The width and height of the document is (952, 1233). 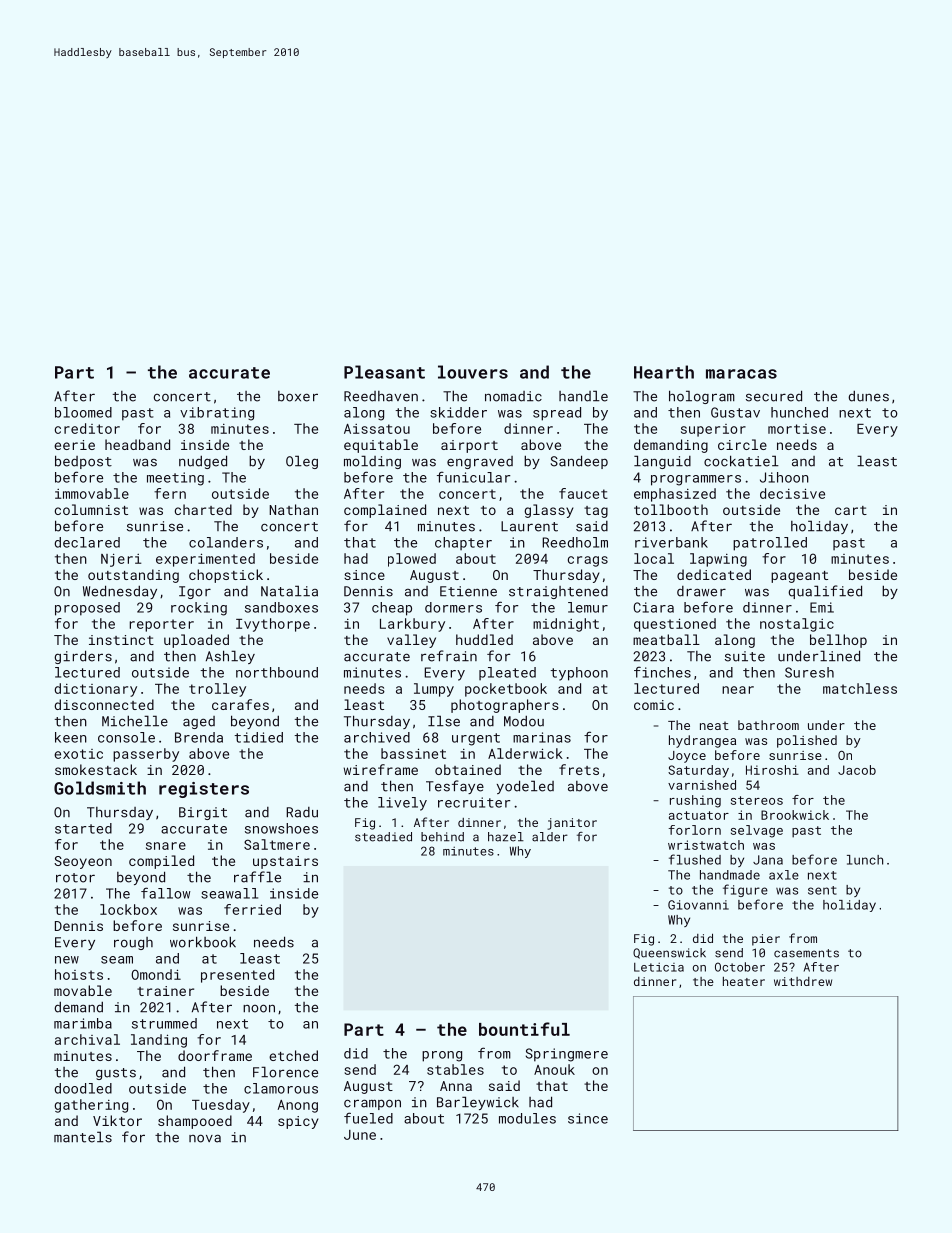 I want to click on maracas, so click(x=741, y=374).
